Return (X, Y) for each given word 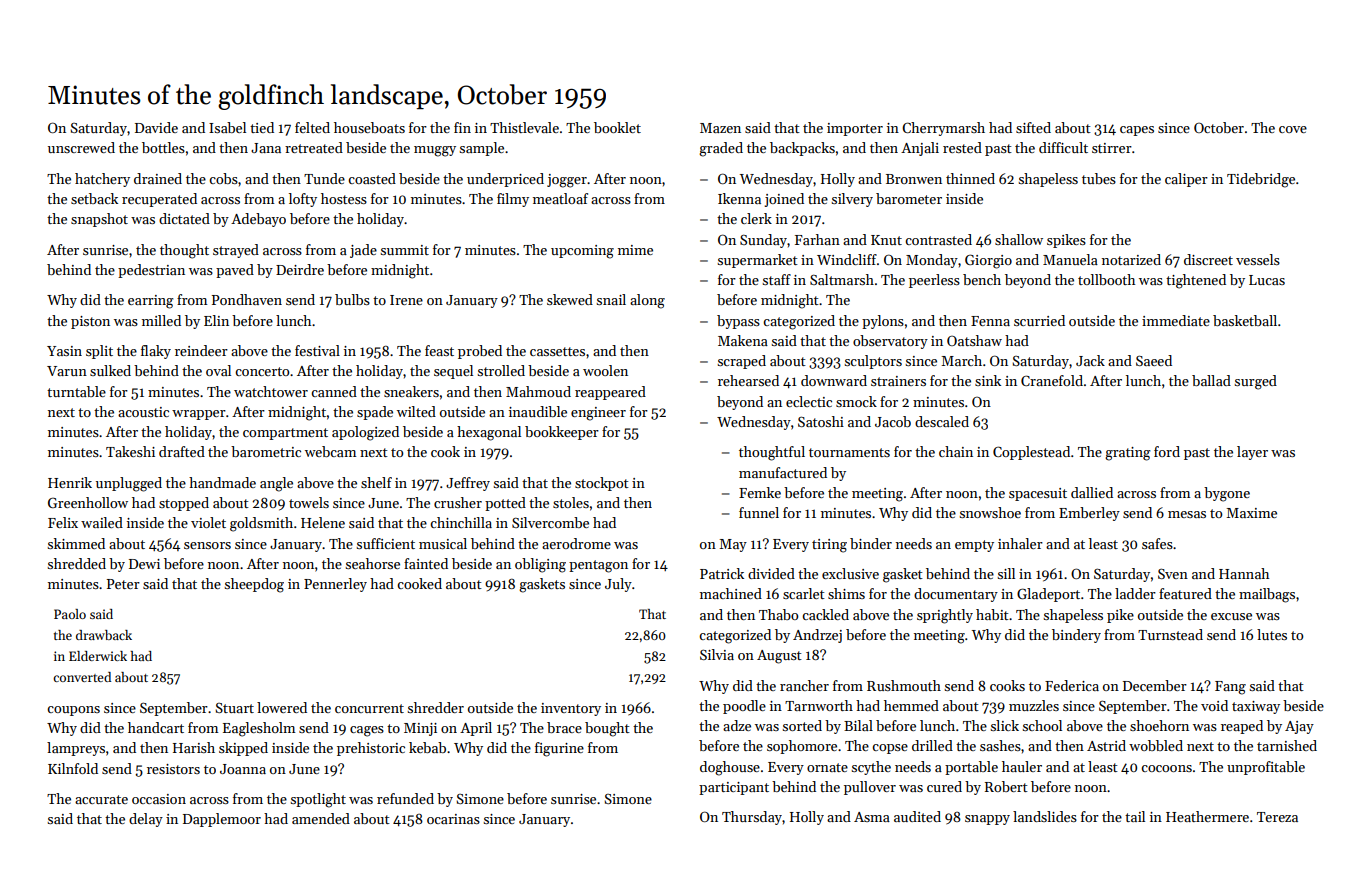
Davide (156, 127)
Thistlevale (524, 127)
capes (1137, 131)
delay (146, 820)
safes (1157, 543)
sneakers (411, 391)
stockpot (602, 484)
